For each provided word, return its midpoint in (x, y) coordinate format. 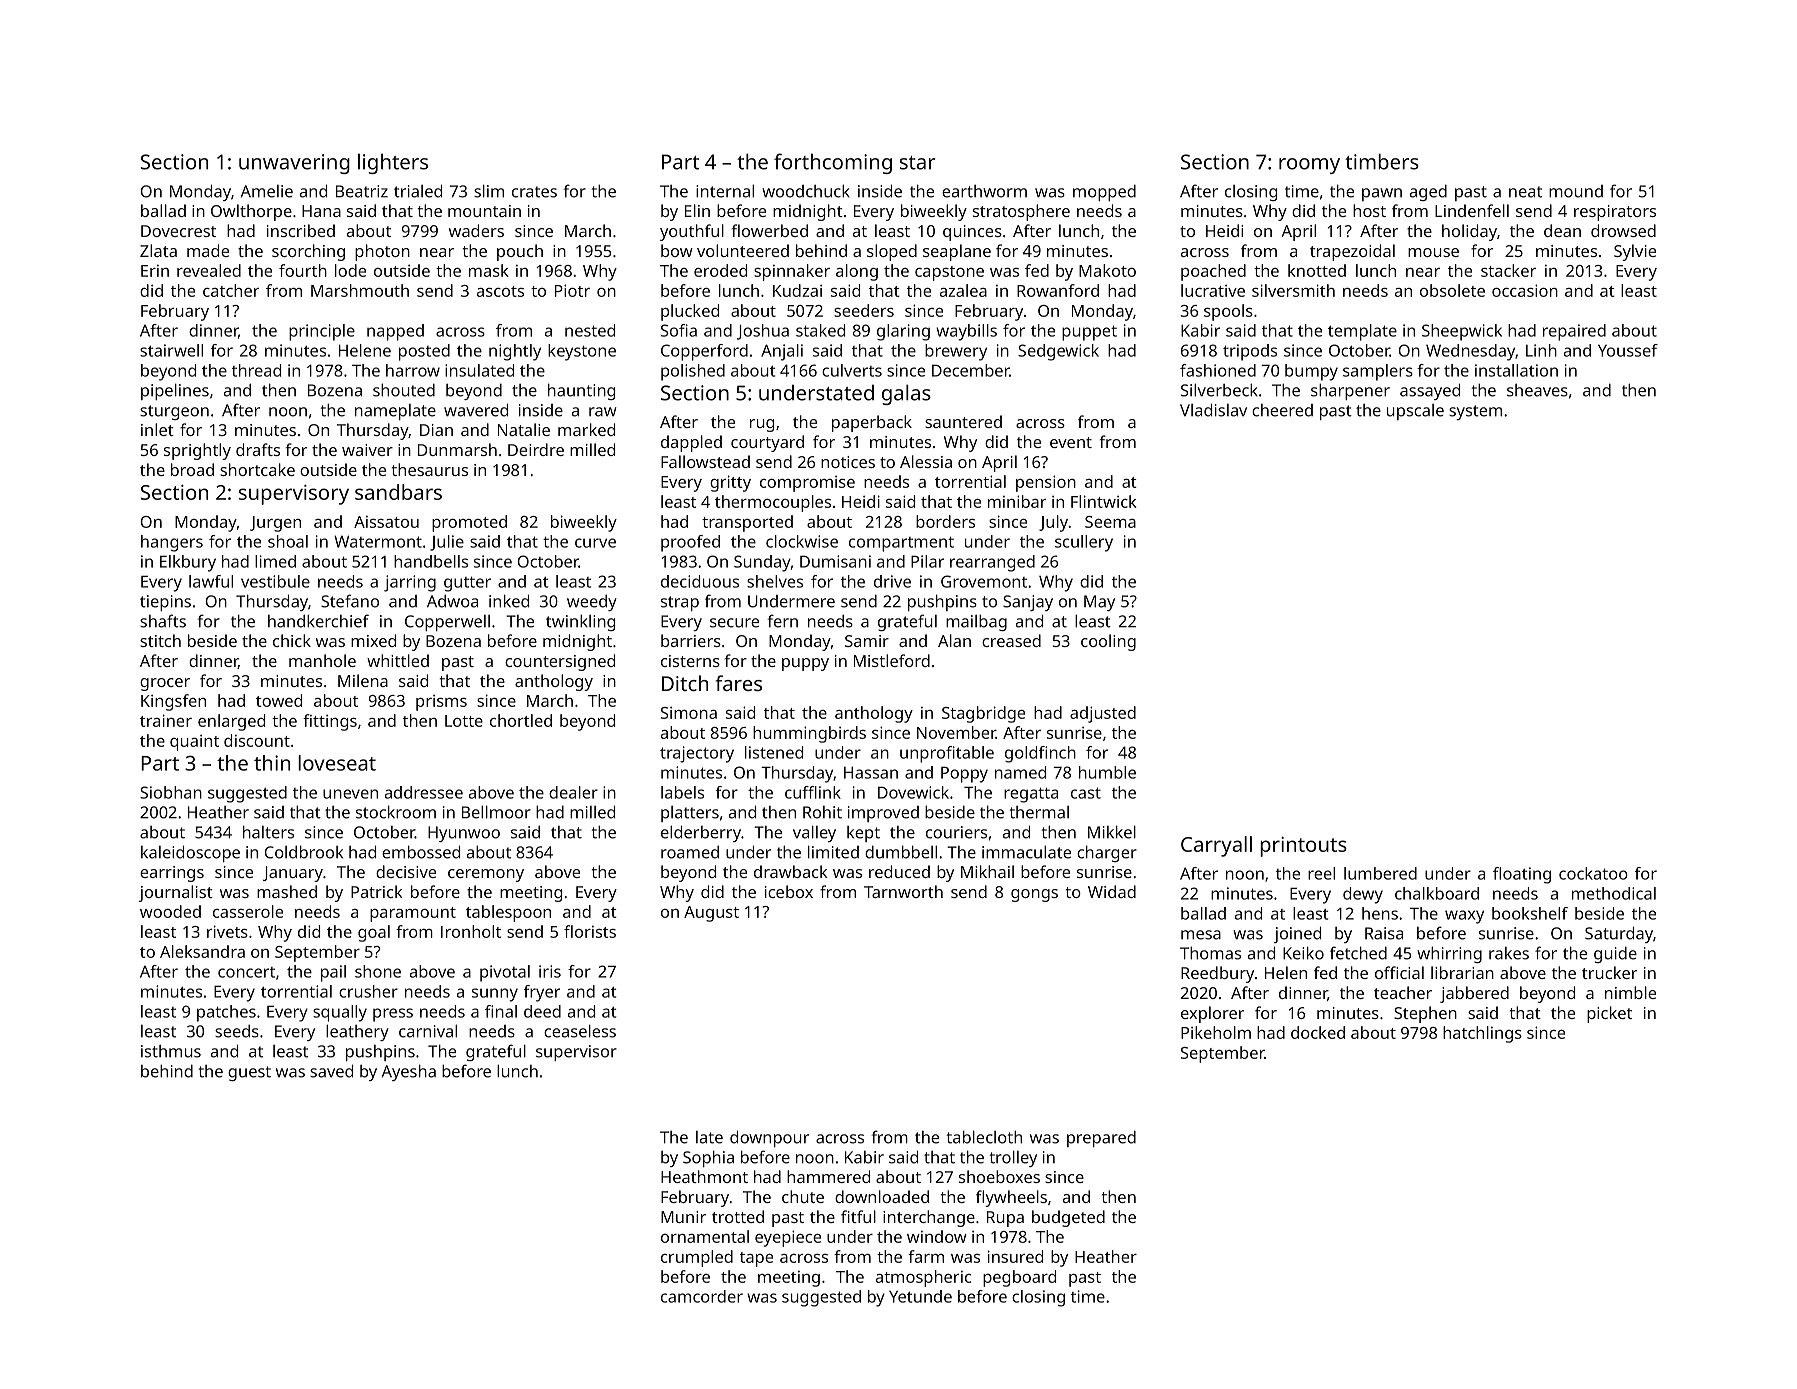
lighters (393, 163)
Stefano (350, 601)
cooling (1108, 642)
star (918, 163)
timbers (1382, 161)
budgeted (1068, 1218)
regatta (1031, 795)
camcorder (702, 1296)
